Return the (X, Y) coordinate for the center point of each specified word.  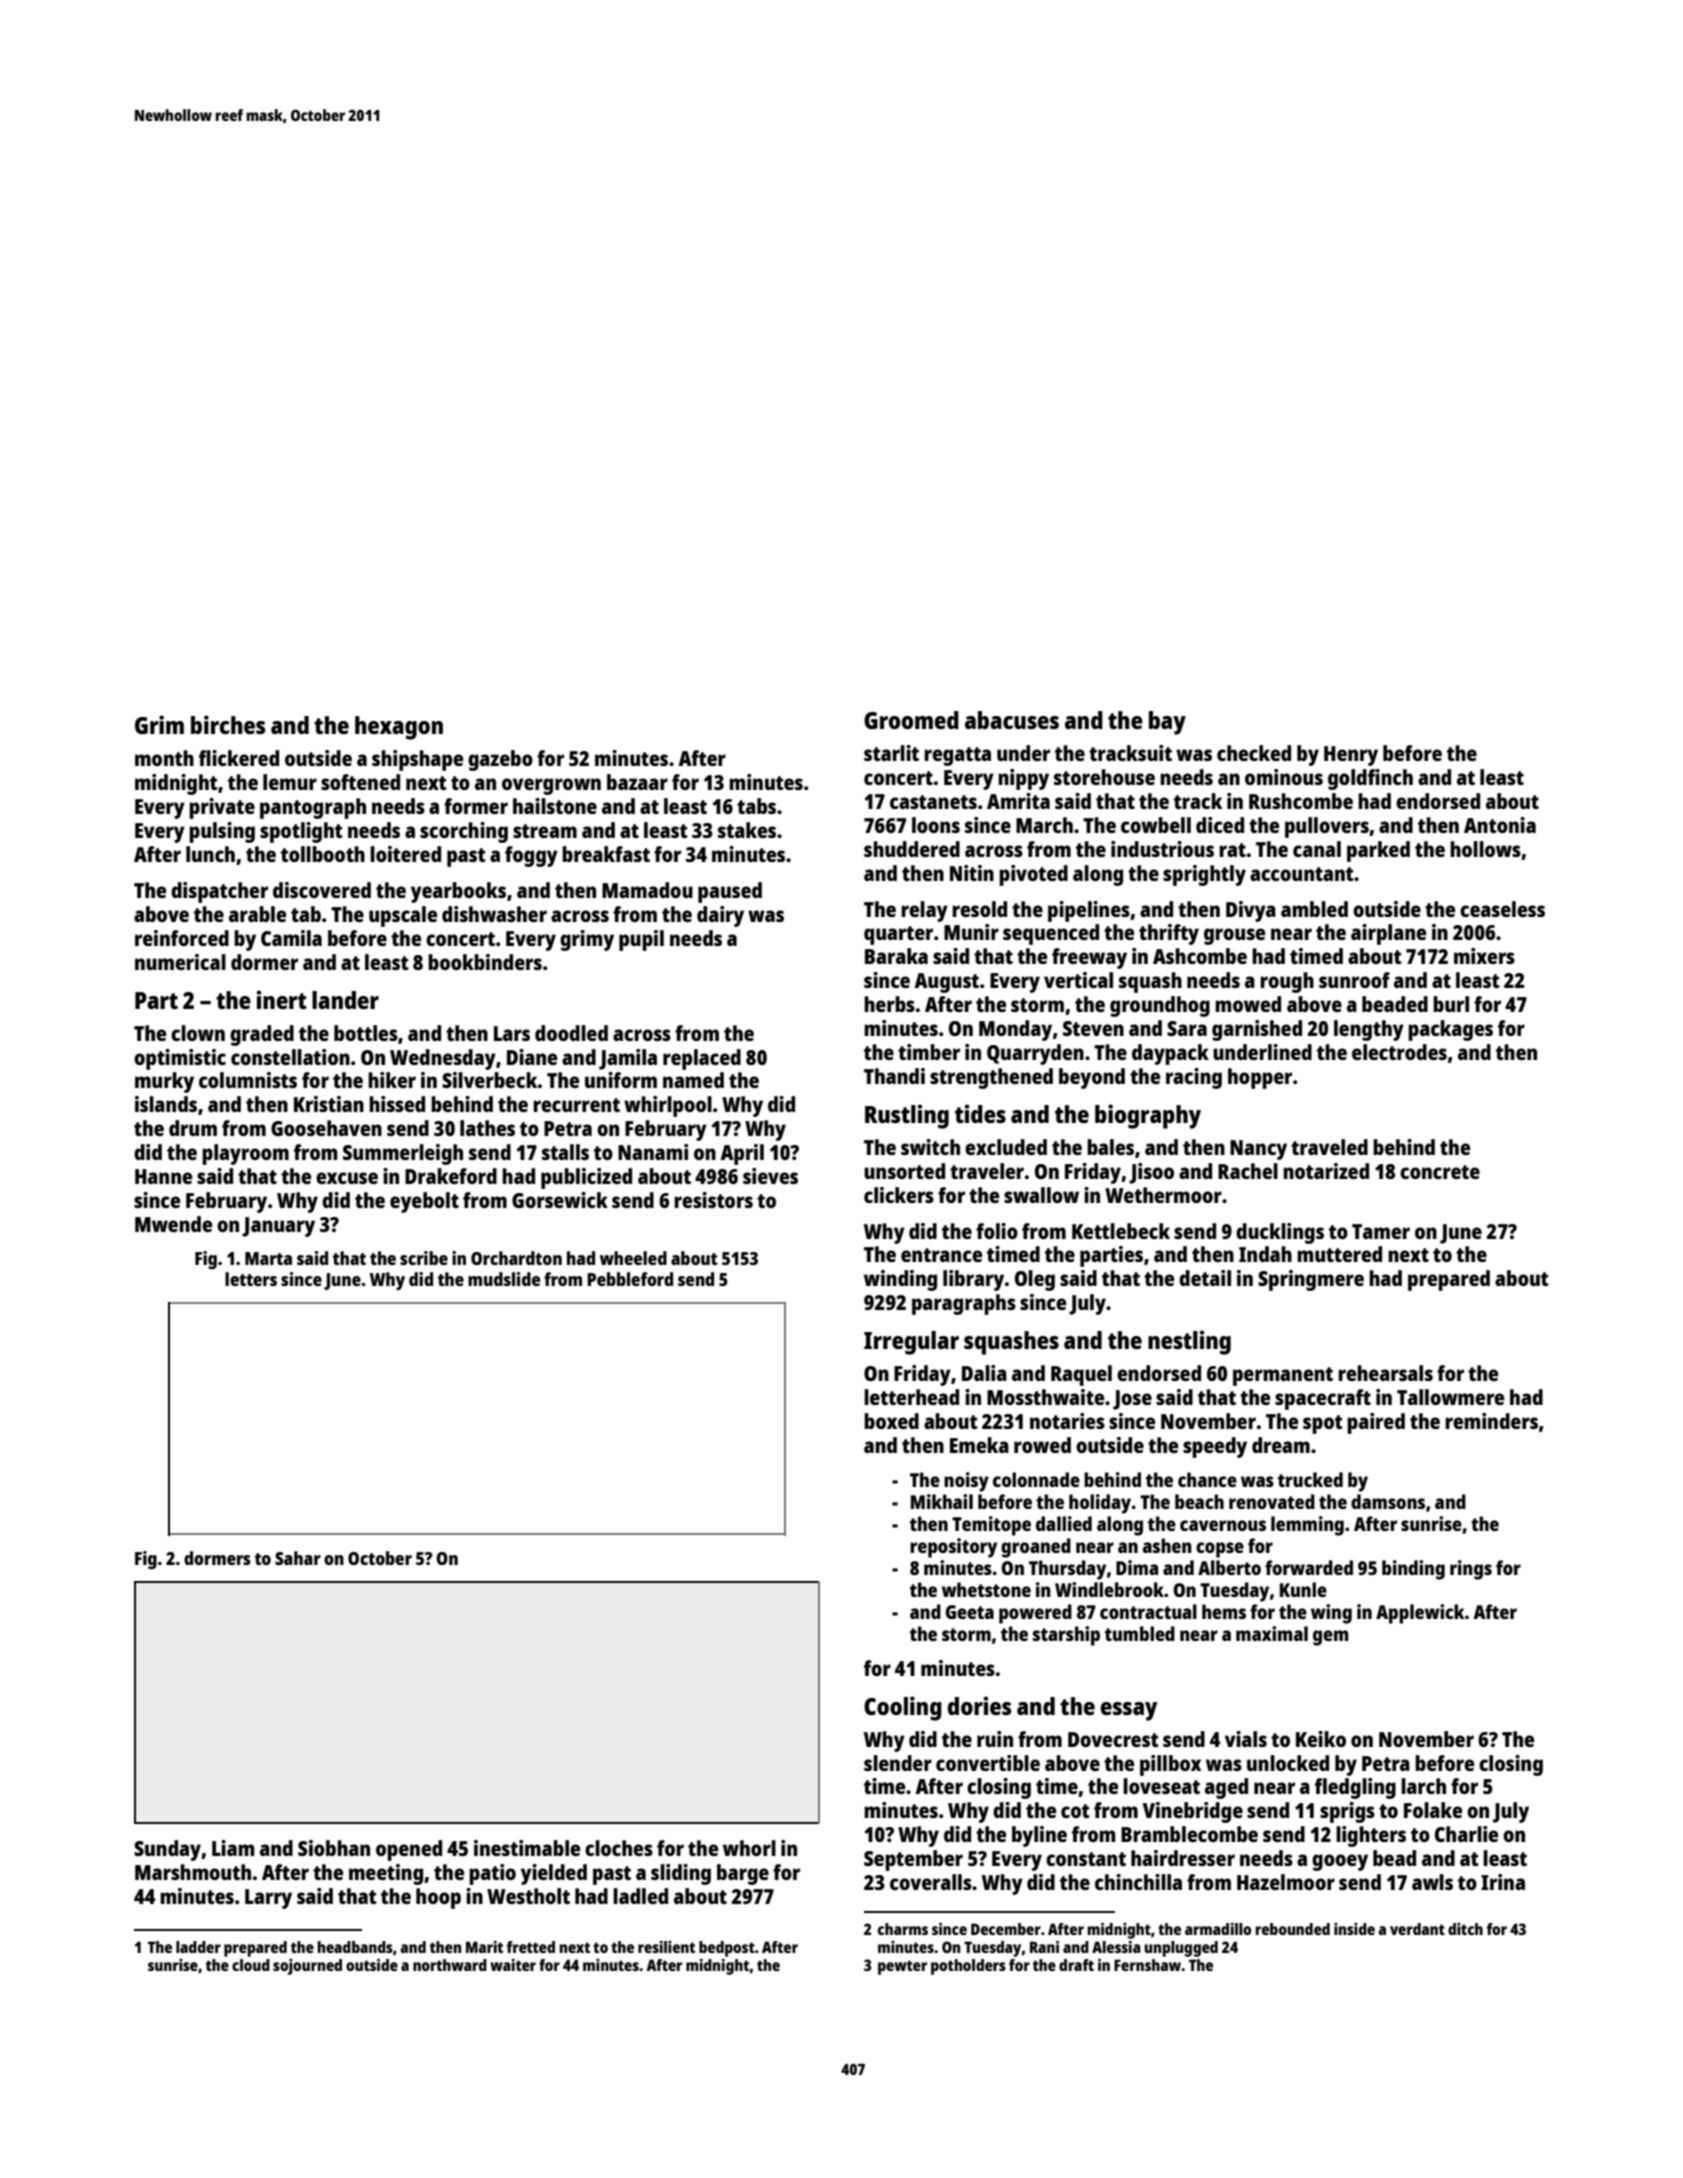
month (164, 758)
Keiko (1321, 1739)
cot (1075, 1811)
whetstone (986, 1589)
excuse (347, 1178)
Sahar (298, 1558)
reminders (1491, 1421)
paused (730, 892)
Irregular (911, 1343)
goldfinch (1370, 779)
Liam (233, 1848)
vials (1246, 1739)
